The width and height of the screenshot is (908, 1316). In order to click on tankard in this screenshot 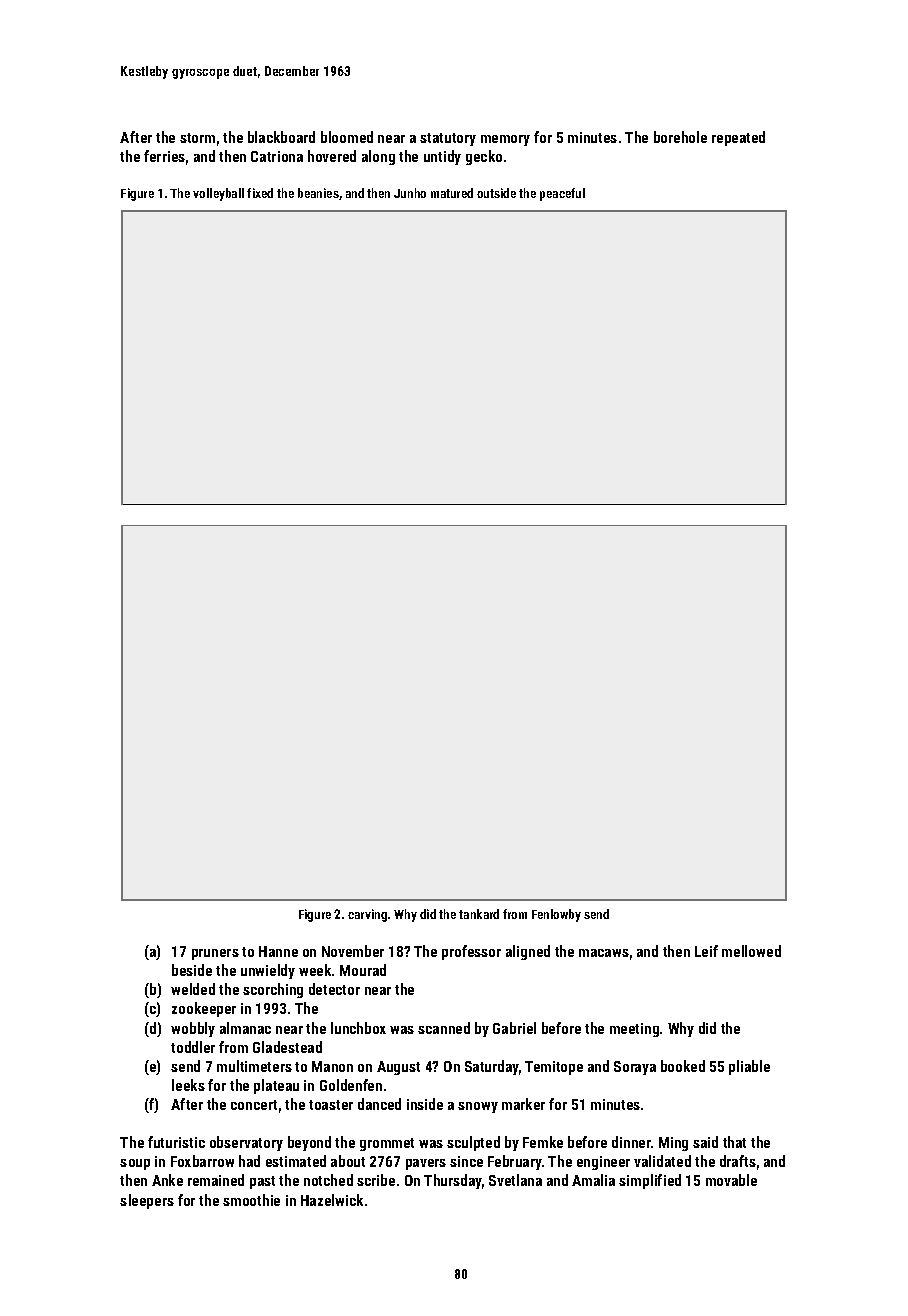, I will do `click(479, 914)`.
